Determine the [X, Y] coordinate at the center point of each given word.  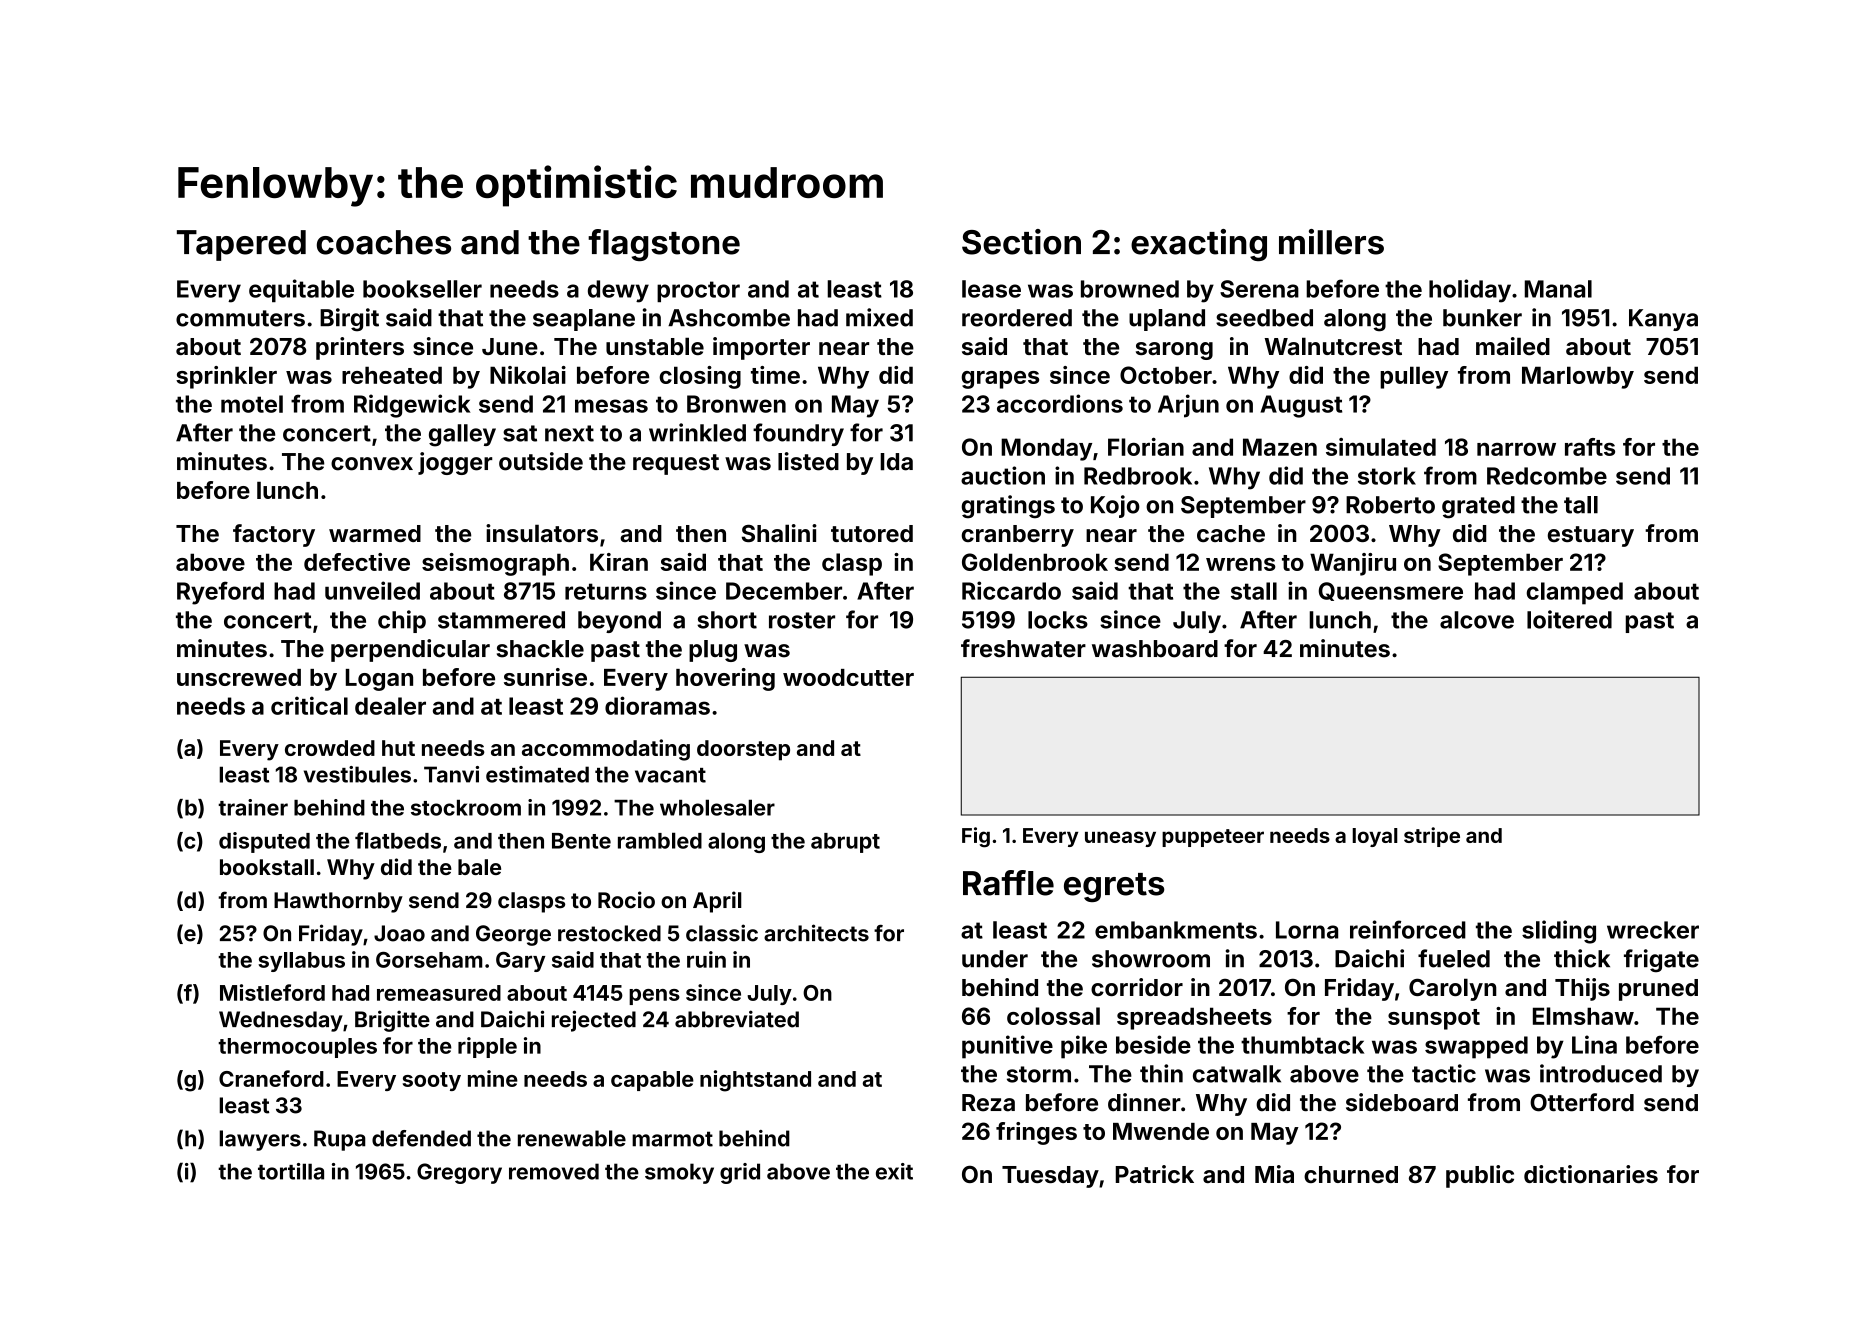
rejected [594, 1021]
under [995, 959]
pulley [1414, 377]
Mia [1274, 1174]
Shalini [779, 533]
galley [462, 435]
